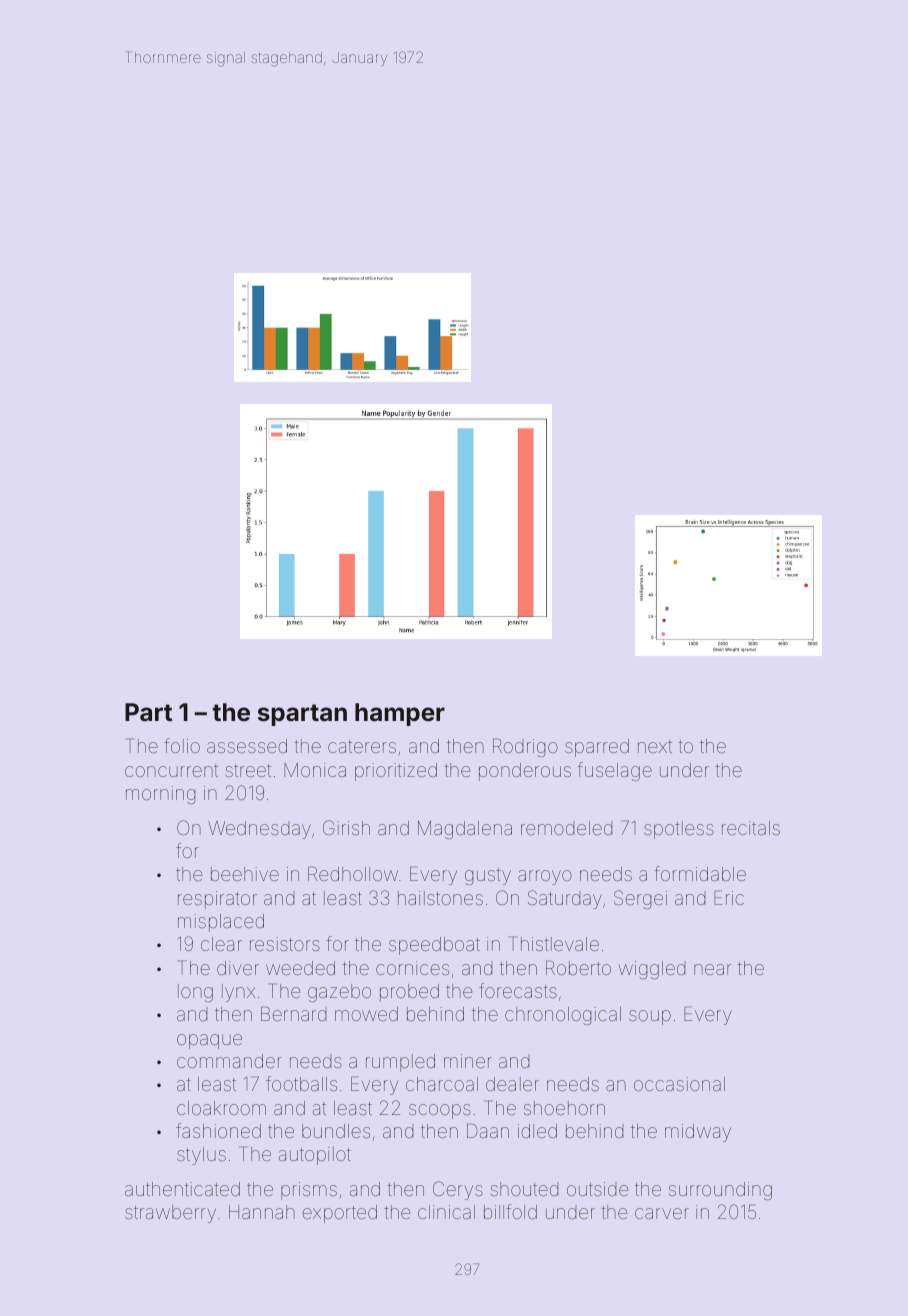  Describe the element at coordinates (217, 900) in the page. I see `respirator` at that location.
